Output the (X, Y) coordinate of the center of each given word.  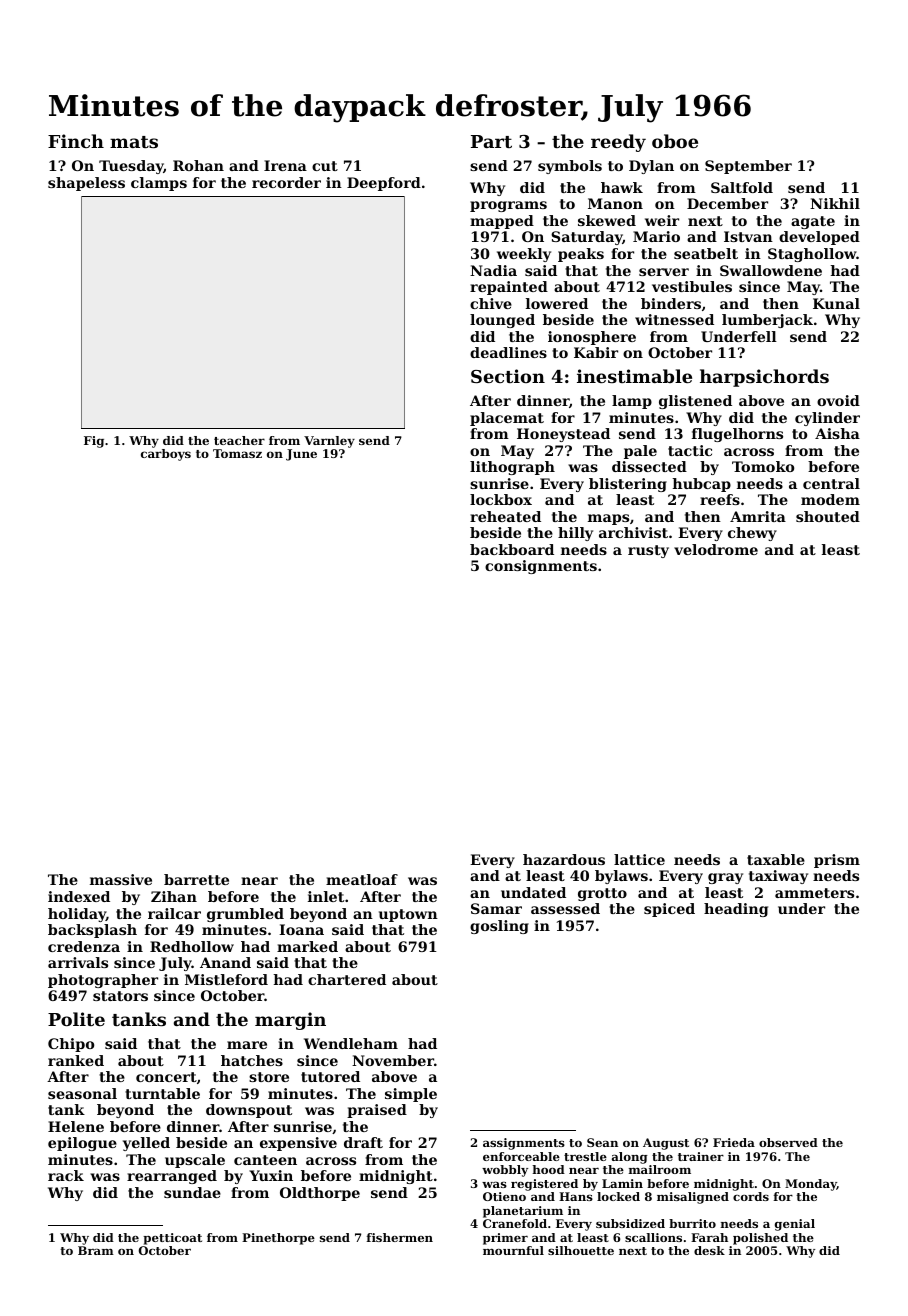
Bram (96, 1250)
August (666, 1144)
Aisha (837, 433)
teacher (239, 440)
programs (508, 206)
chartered (347, 979)
